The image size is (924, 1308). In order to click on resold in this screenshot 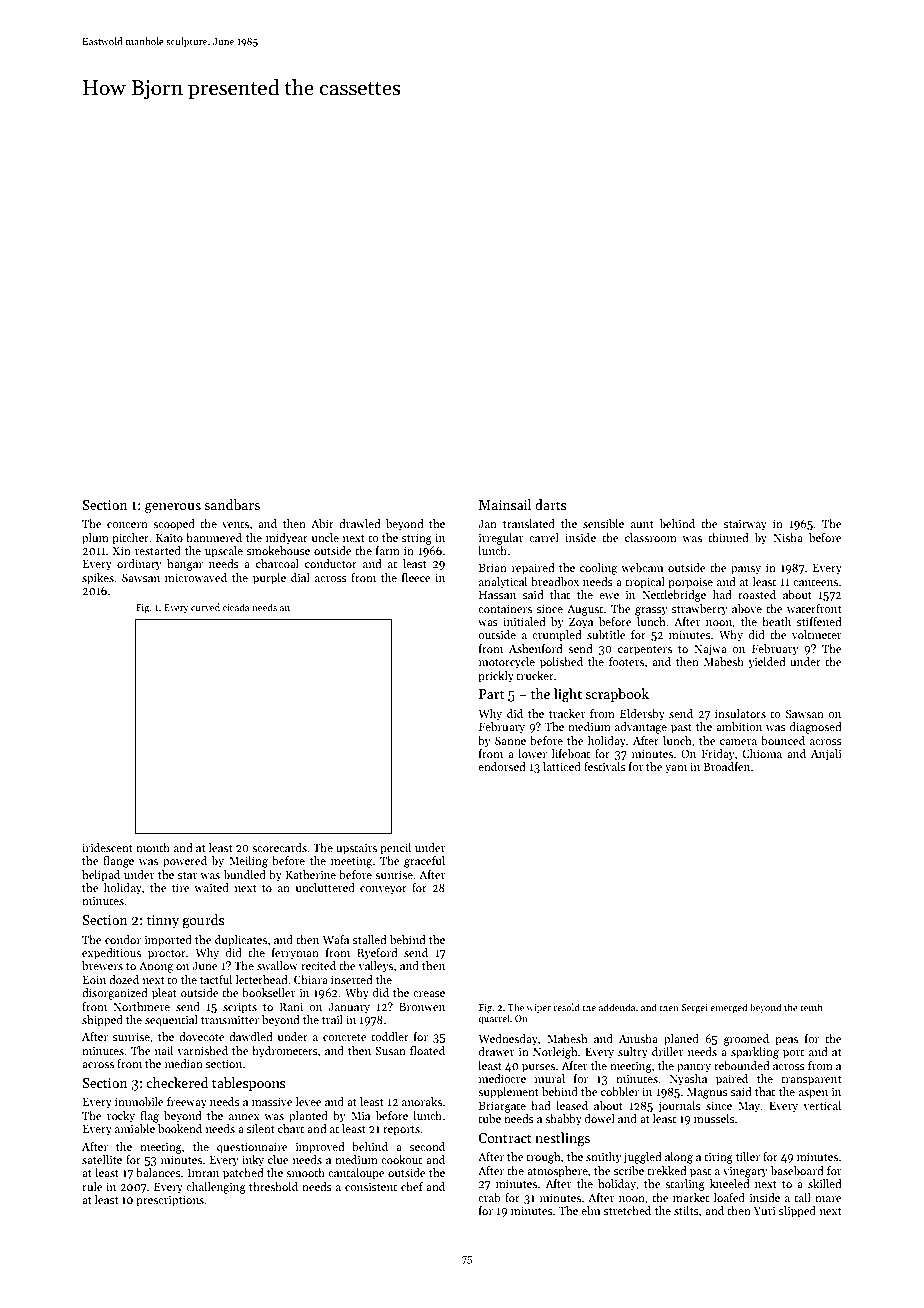, I will do `click(567, 1007)`.
